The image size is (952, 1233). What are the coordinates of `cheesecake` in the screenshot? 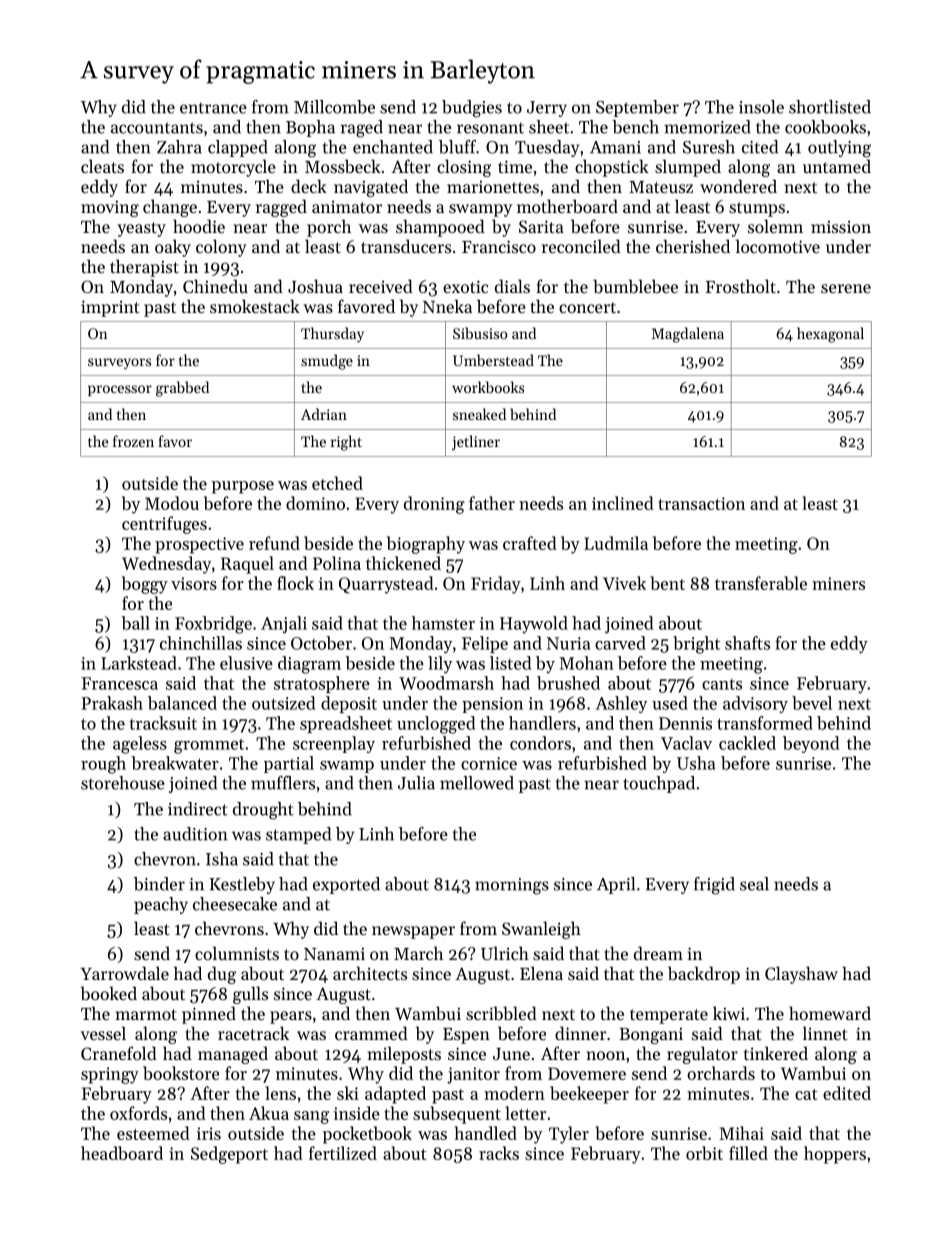 It's located at (235, 904).
